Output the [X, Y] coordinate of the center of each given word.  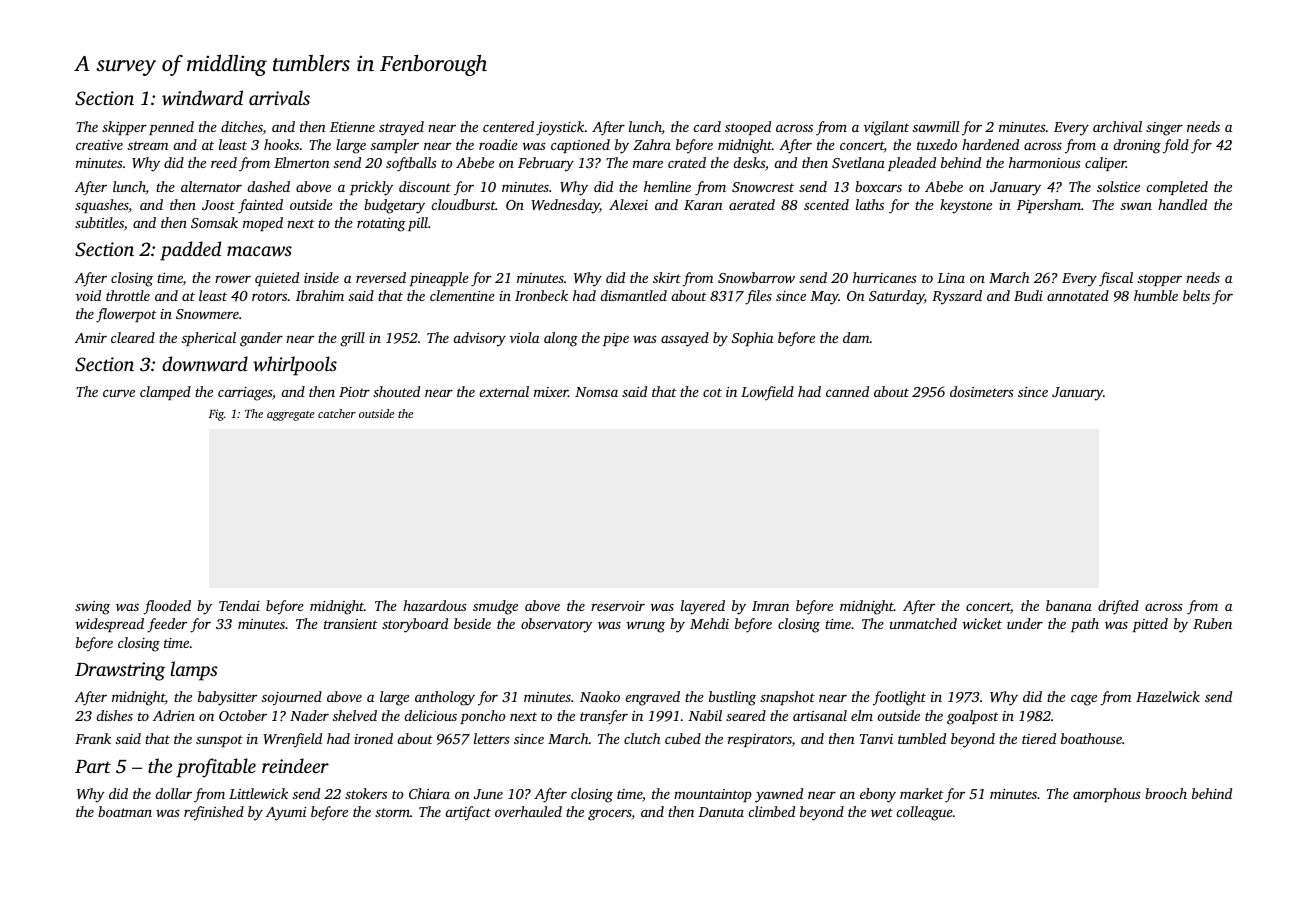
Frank [93, 738]
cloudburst [464, 204]
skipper [124, 128]
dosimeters [982, 391]
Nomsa [596, 392]
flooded [167, 607]
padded [190, 251]
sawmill [936, 126]
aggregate [291, 416]
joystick [560, 128]
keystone [966, 206]
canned [847, 391]
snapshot [787, 698]
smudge [495, 607]
